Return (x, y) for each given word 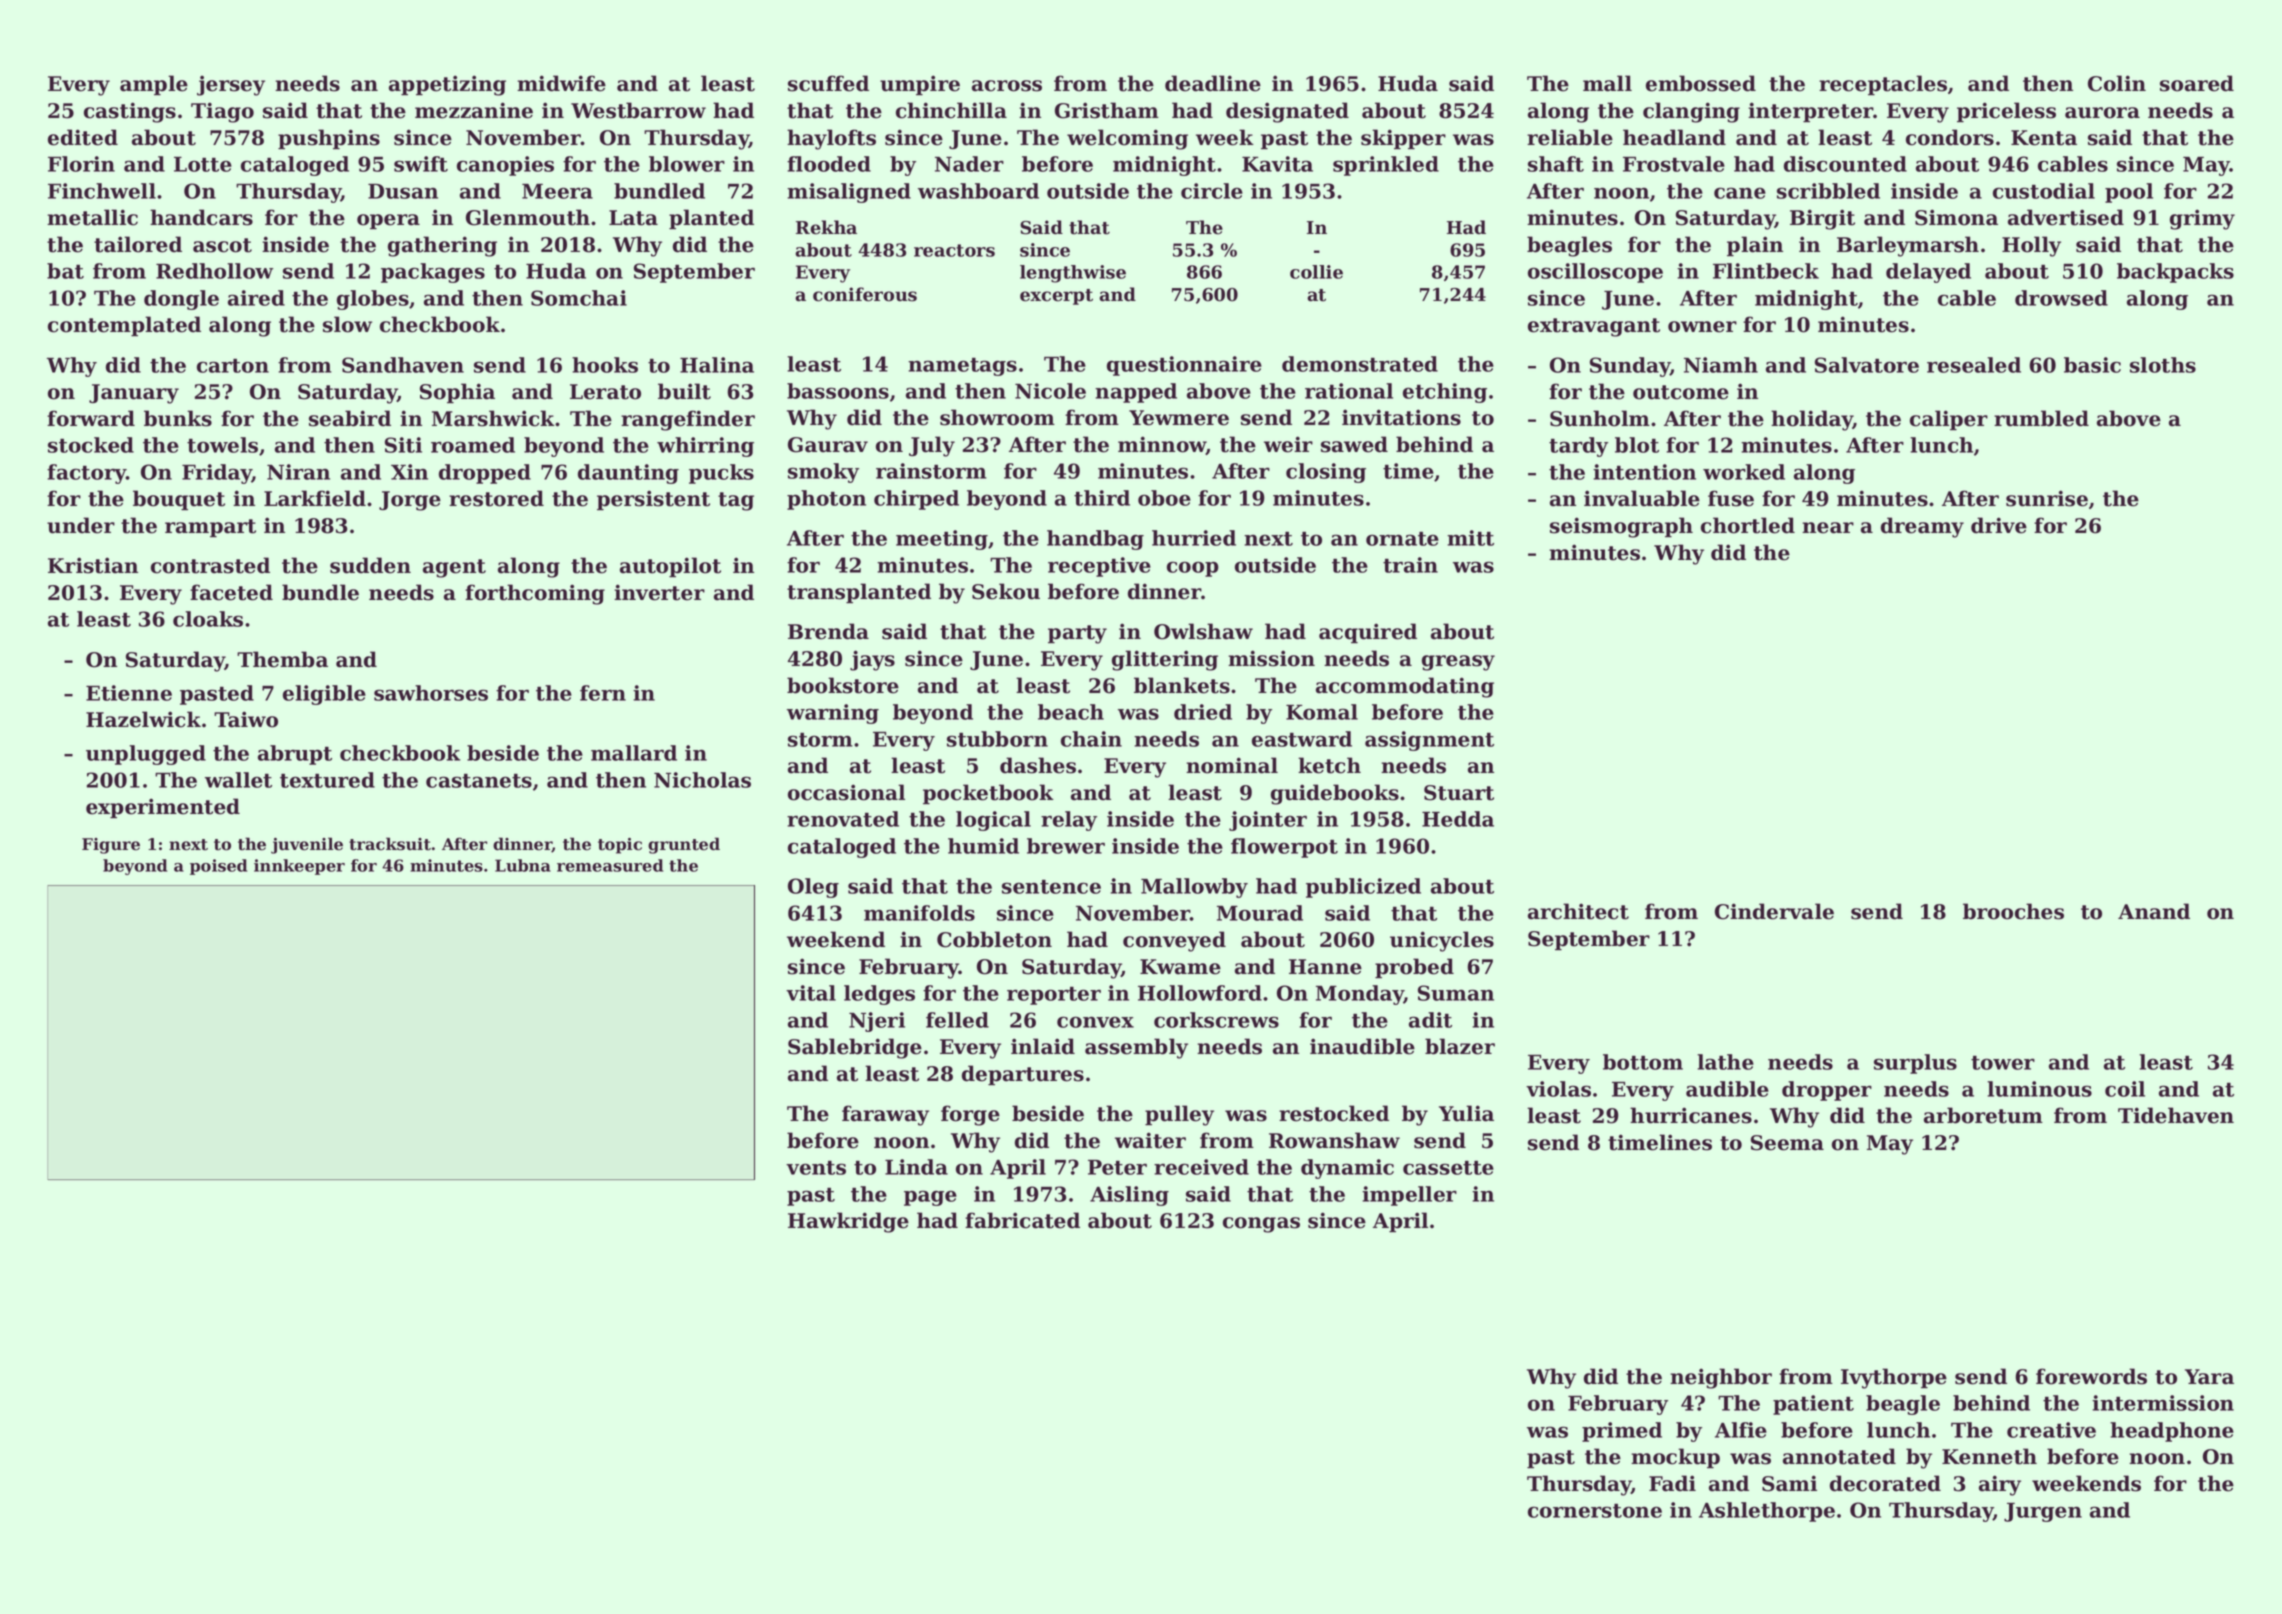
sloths (2163, 365)
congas (1261, 1225)
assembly (1136, 1048)
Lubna (523, 865)
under (81, 525)
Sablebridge (855, 1048)
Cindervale (1774, 911)
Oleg (813, 888)
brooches (2013, 911)
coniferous (865, 294)
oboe (1164, 498)
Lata (633, 218)
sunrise (2047, 498)
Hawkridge (848, 1222)
